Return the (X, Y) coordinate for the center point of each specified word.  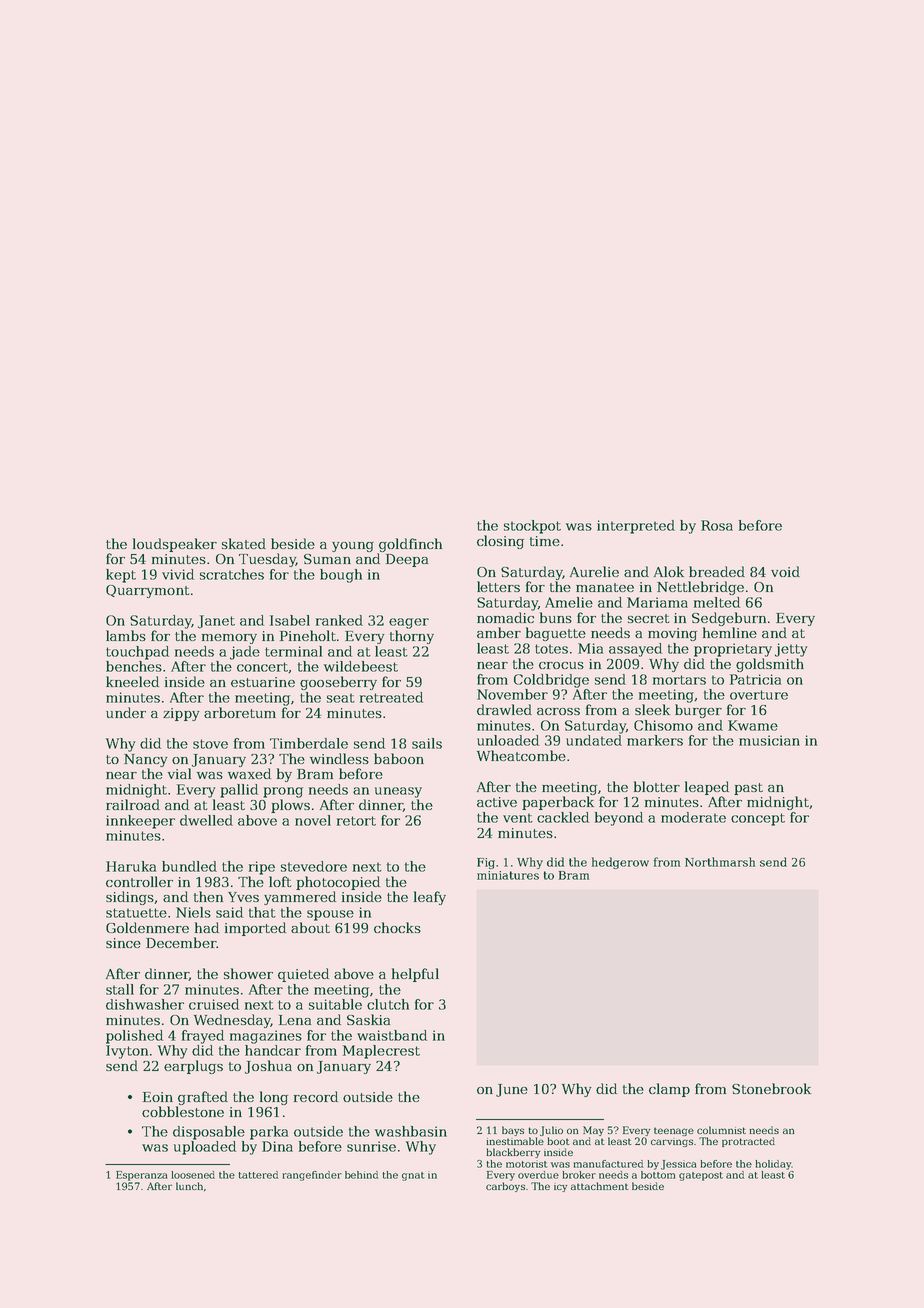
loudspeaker (175, 545)
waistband (392, 1035)
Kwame (753, 725)
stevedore (314, 866)
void (785, 571)
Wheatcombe (521, 755)
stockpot (532, 527)
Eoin (158, 1097)
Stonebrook (771, 1088)
